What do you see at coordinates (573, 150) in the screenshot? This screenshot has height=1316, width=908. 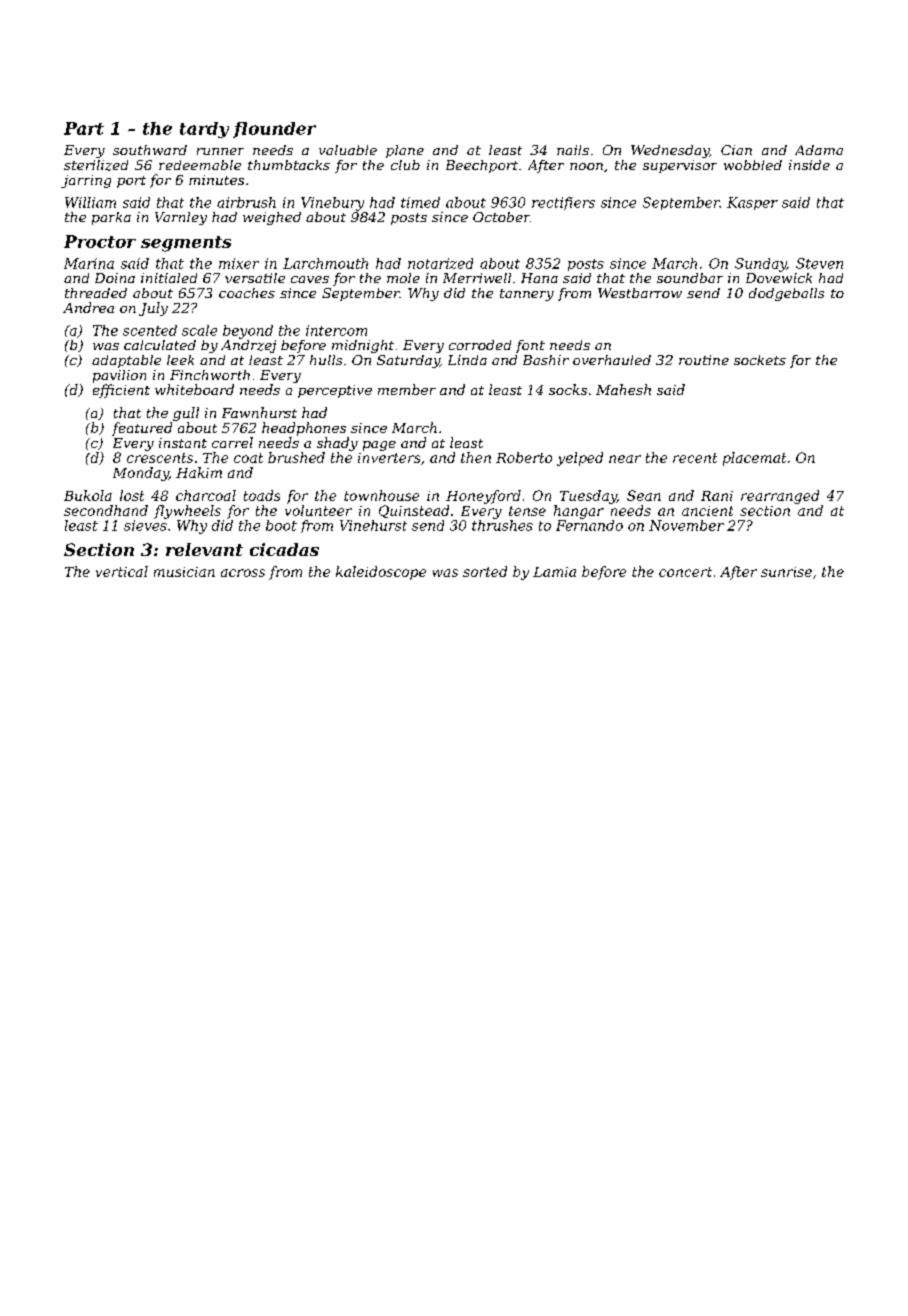 I see `nails` at bounding box center [573, 150].
